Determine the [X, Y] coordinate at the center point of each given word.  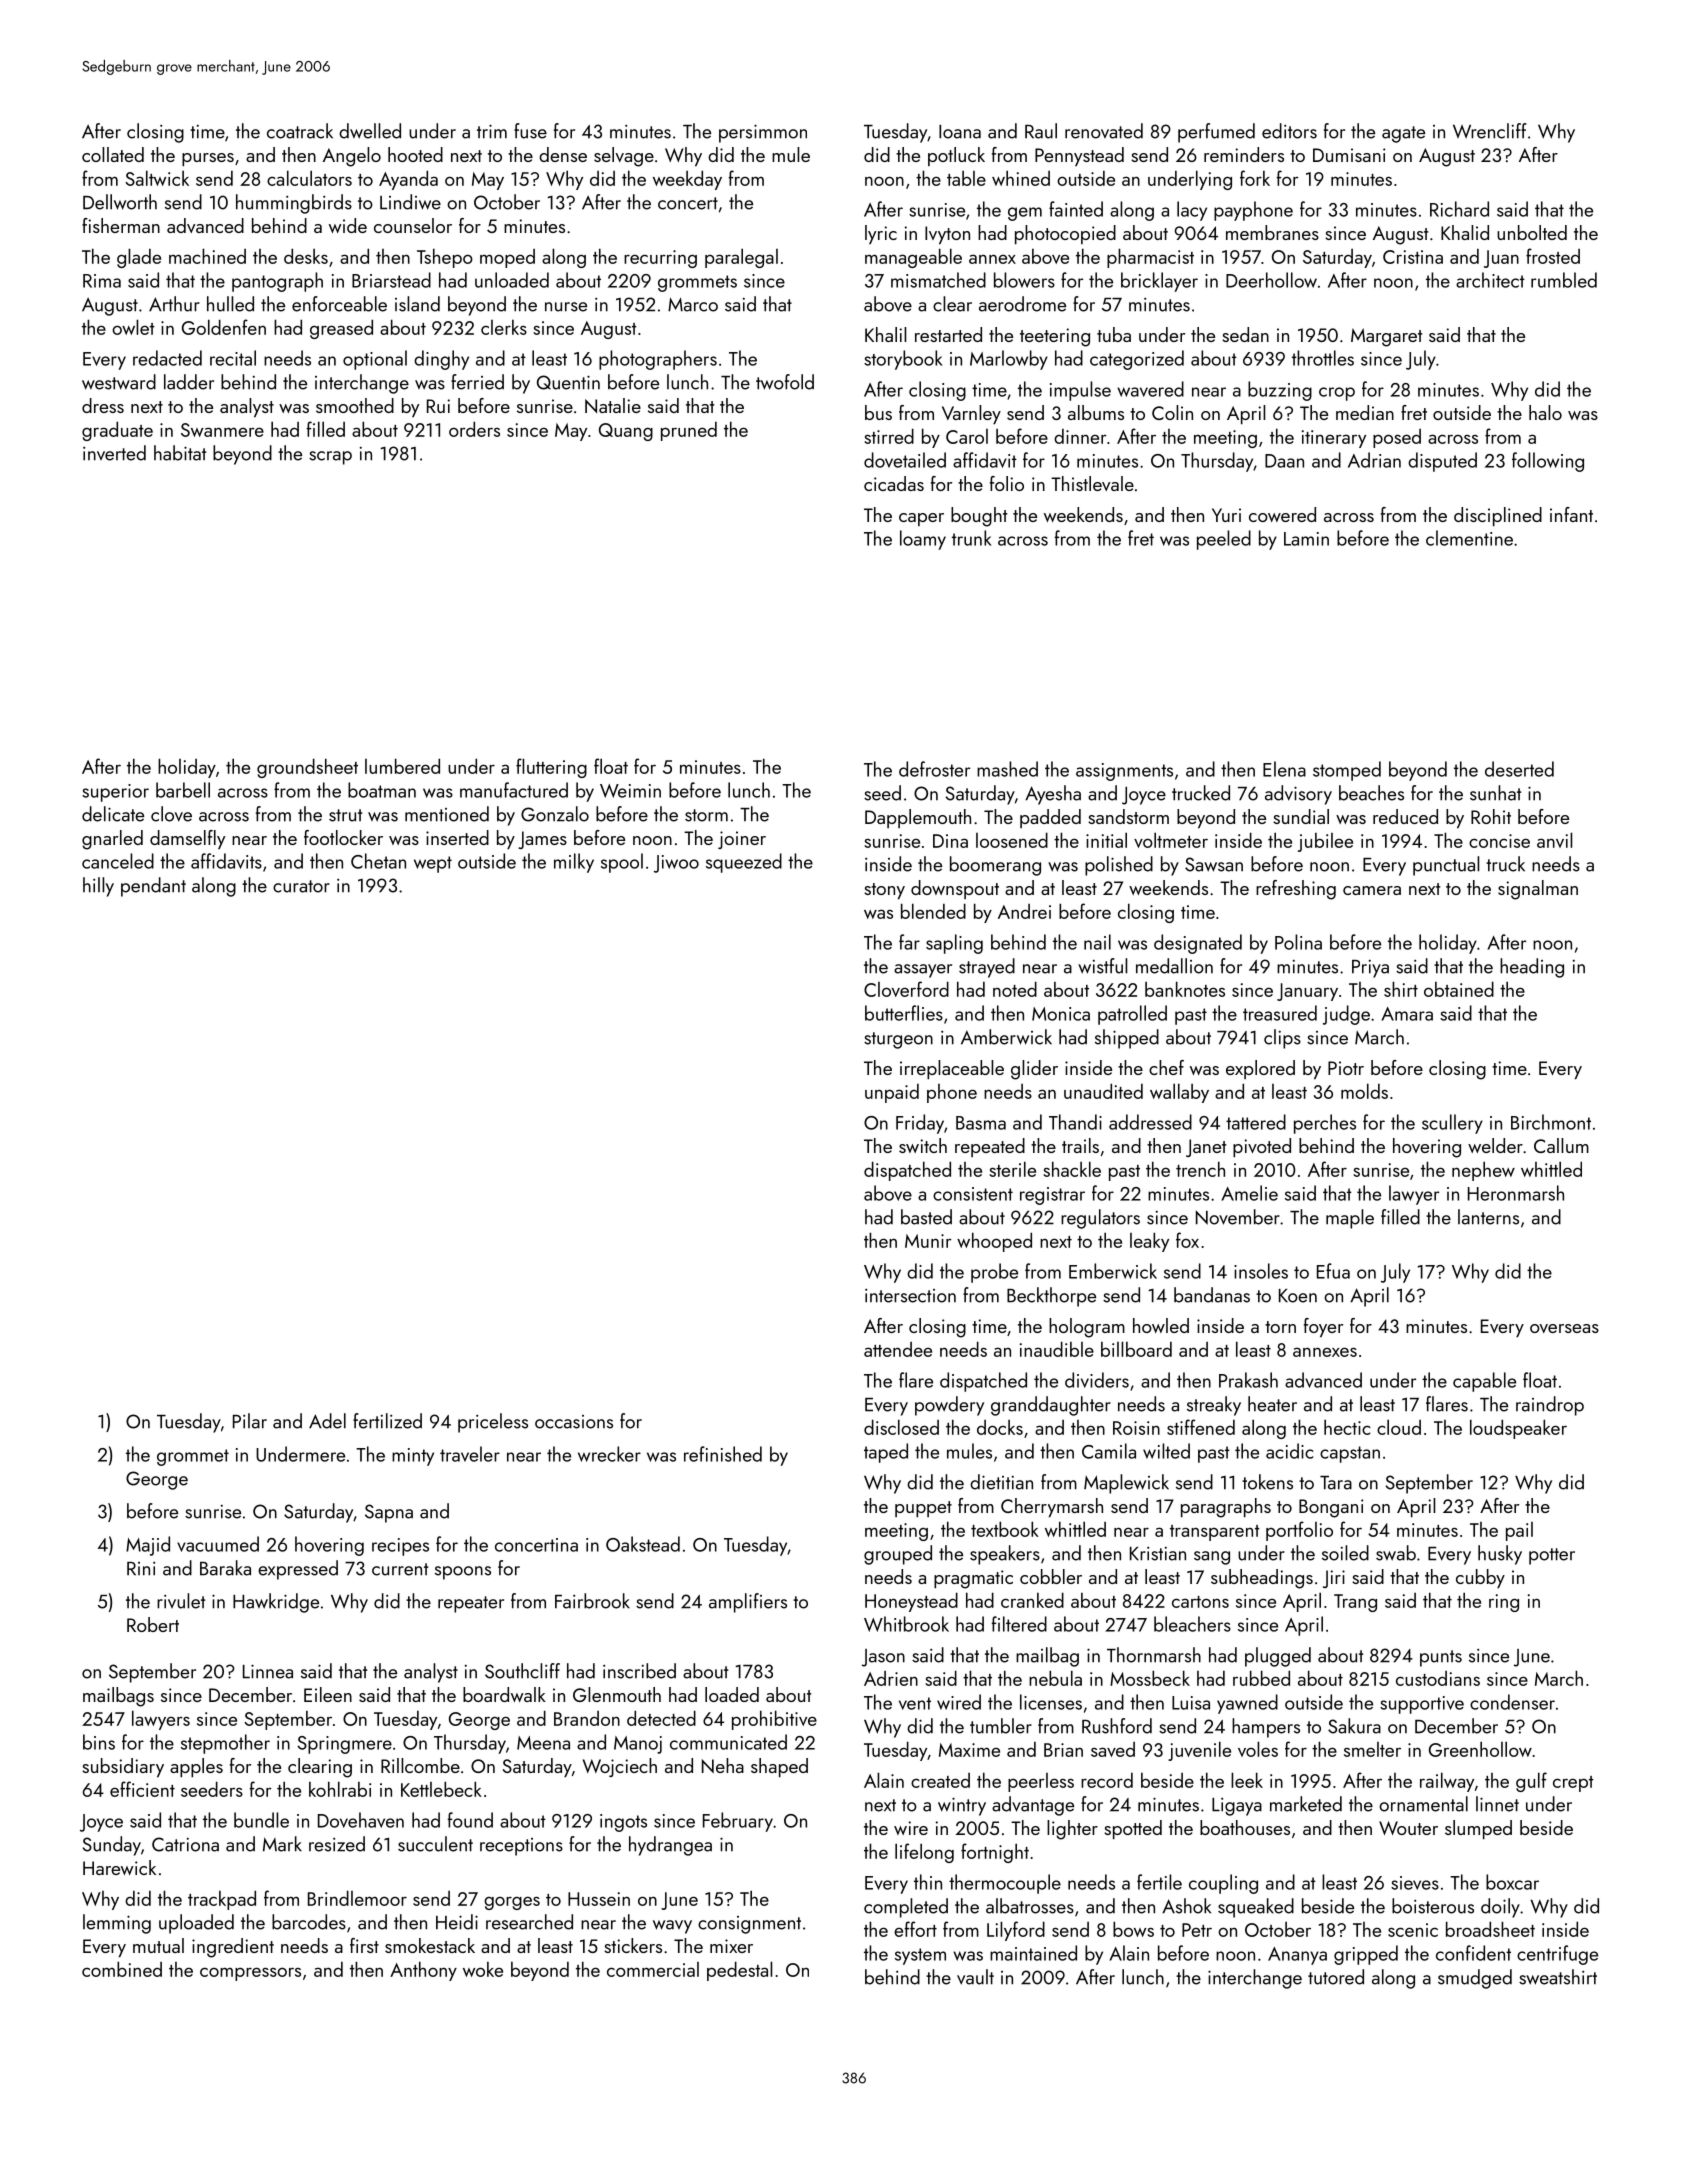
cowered [1282, 514]
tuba [1114, 334]
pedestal [739, 1971]
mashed [1007, 769]
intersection [910, 1296]
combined [122, 1969]
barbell [183, 790]
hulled [230, 304]
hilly [98, 887]
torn [1280, 1327]
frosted [1553, 256]
